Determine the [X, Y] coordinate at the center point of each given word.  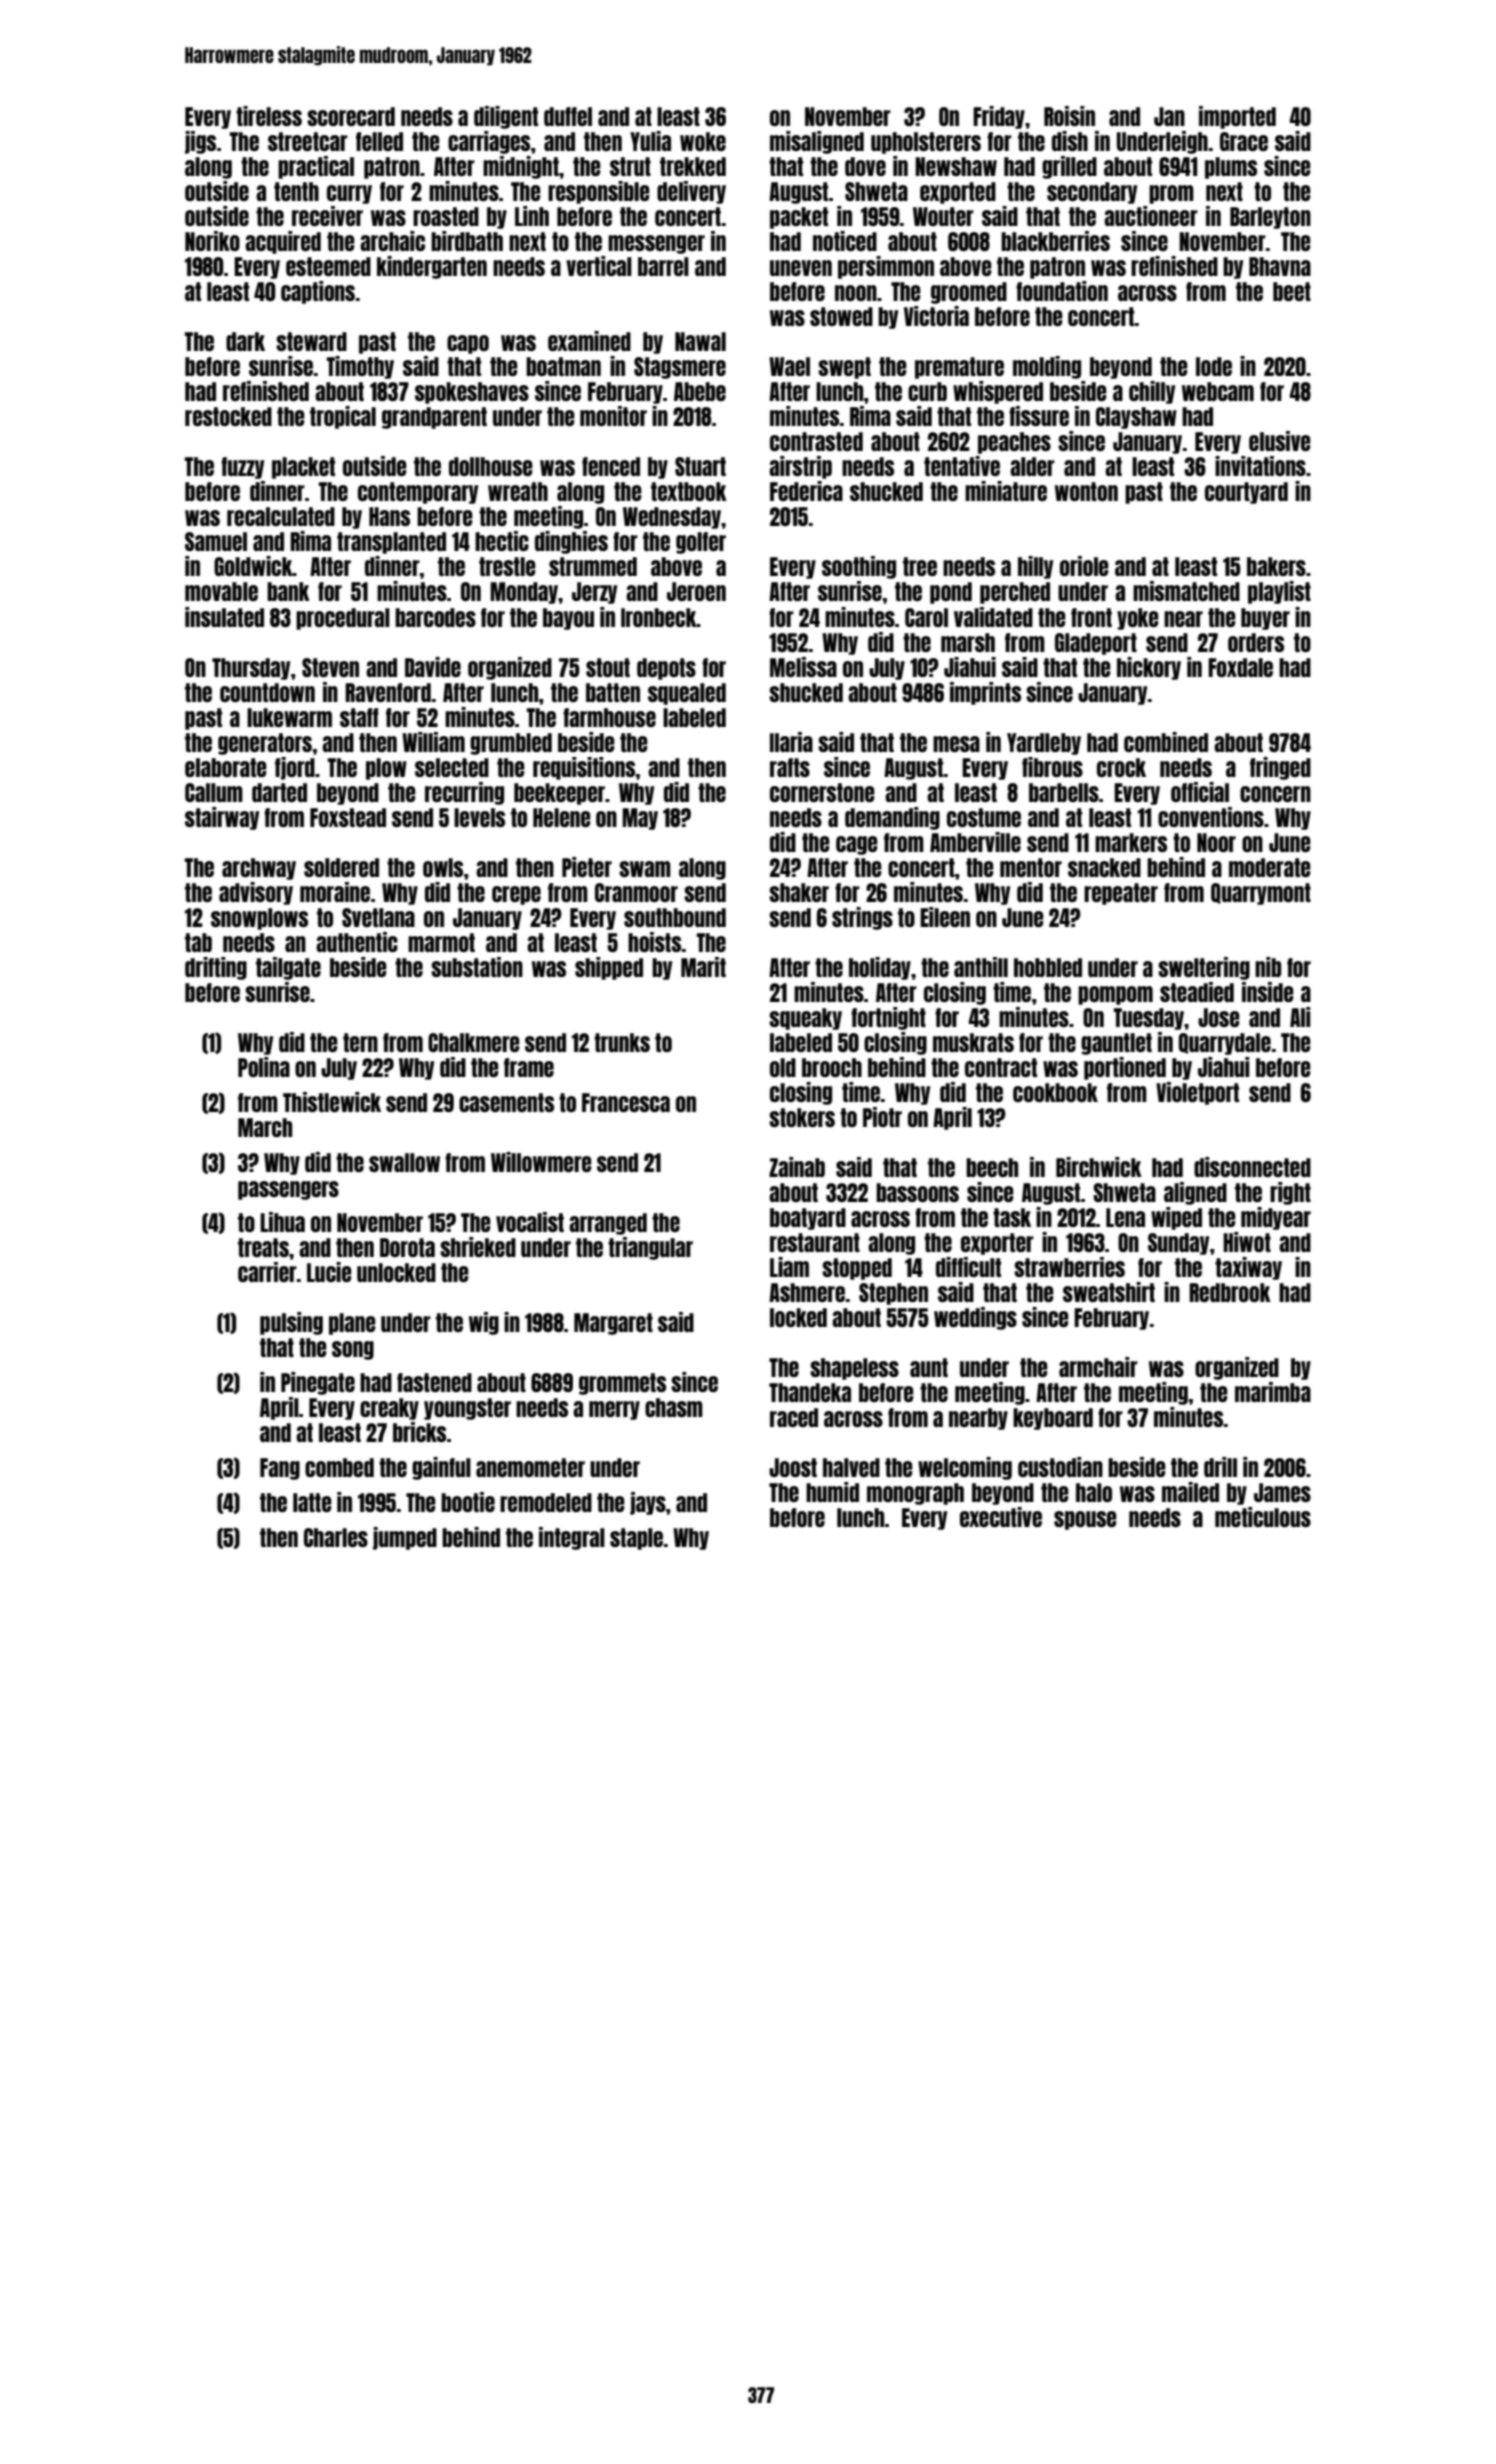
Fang [280, 1469]
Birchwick [1099, 1167]
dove [865, 166]
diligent [506, 117]
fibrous [1052, 767]
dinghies [571, 542]
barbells [1064, 792]
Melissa [803, 667]
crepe [516, 895]
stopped [857, 1269]
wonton [1086, 491]
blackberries [1055, 241]
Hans [389, 516]
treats [263, 1247]
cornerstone [822, 792]
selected [452, 767]
